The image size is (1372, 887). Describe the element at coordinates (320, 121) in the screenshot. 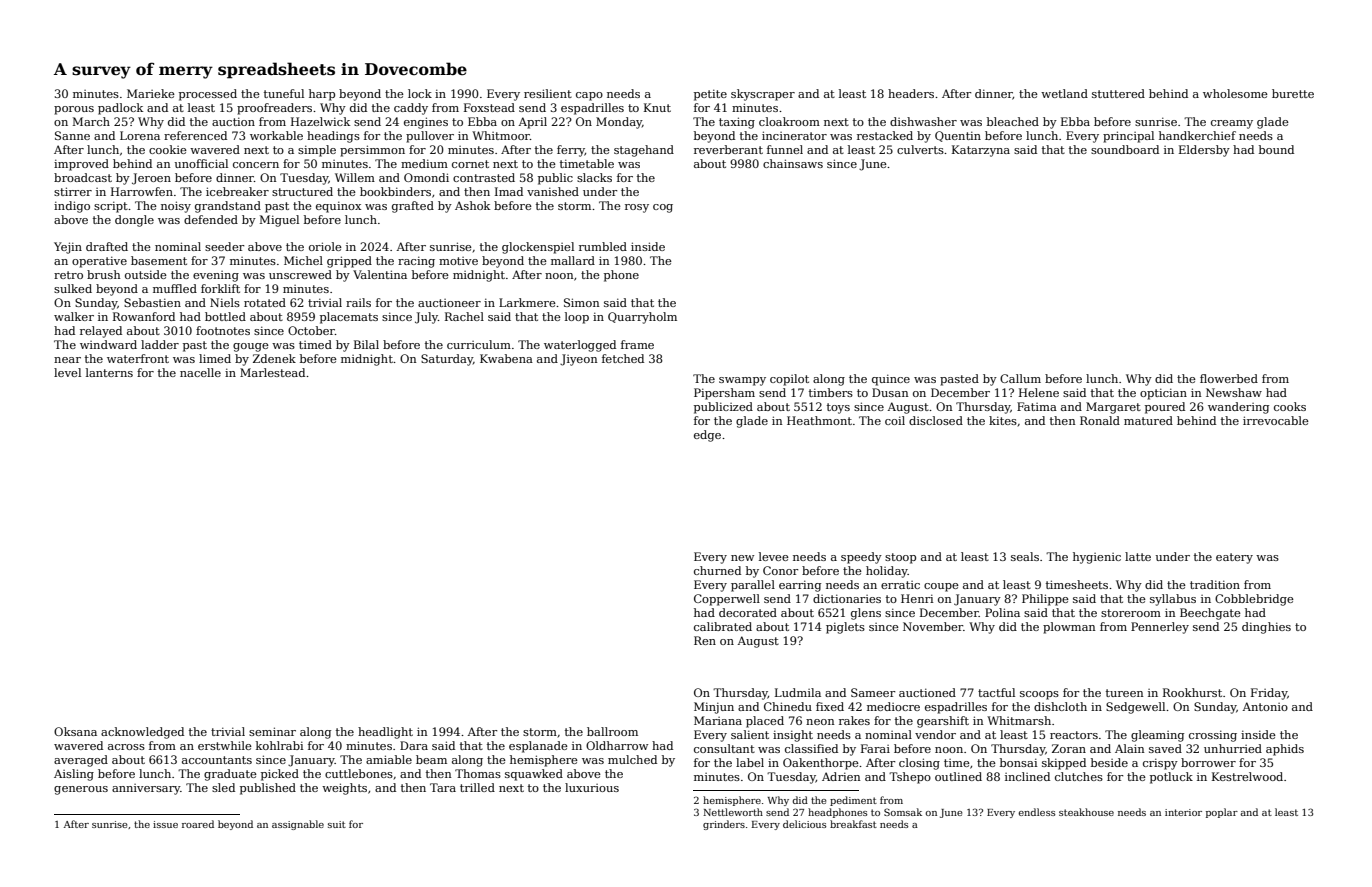

I see `Hazelwick` at that location.
